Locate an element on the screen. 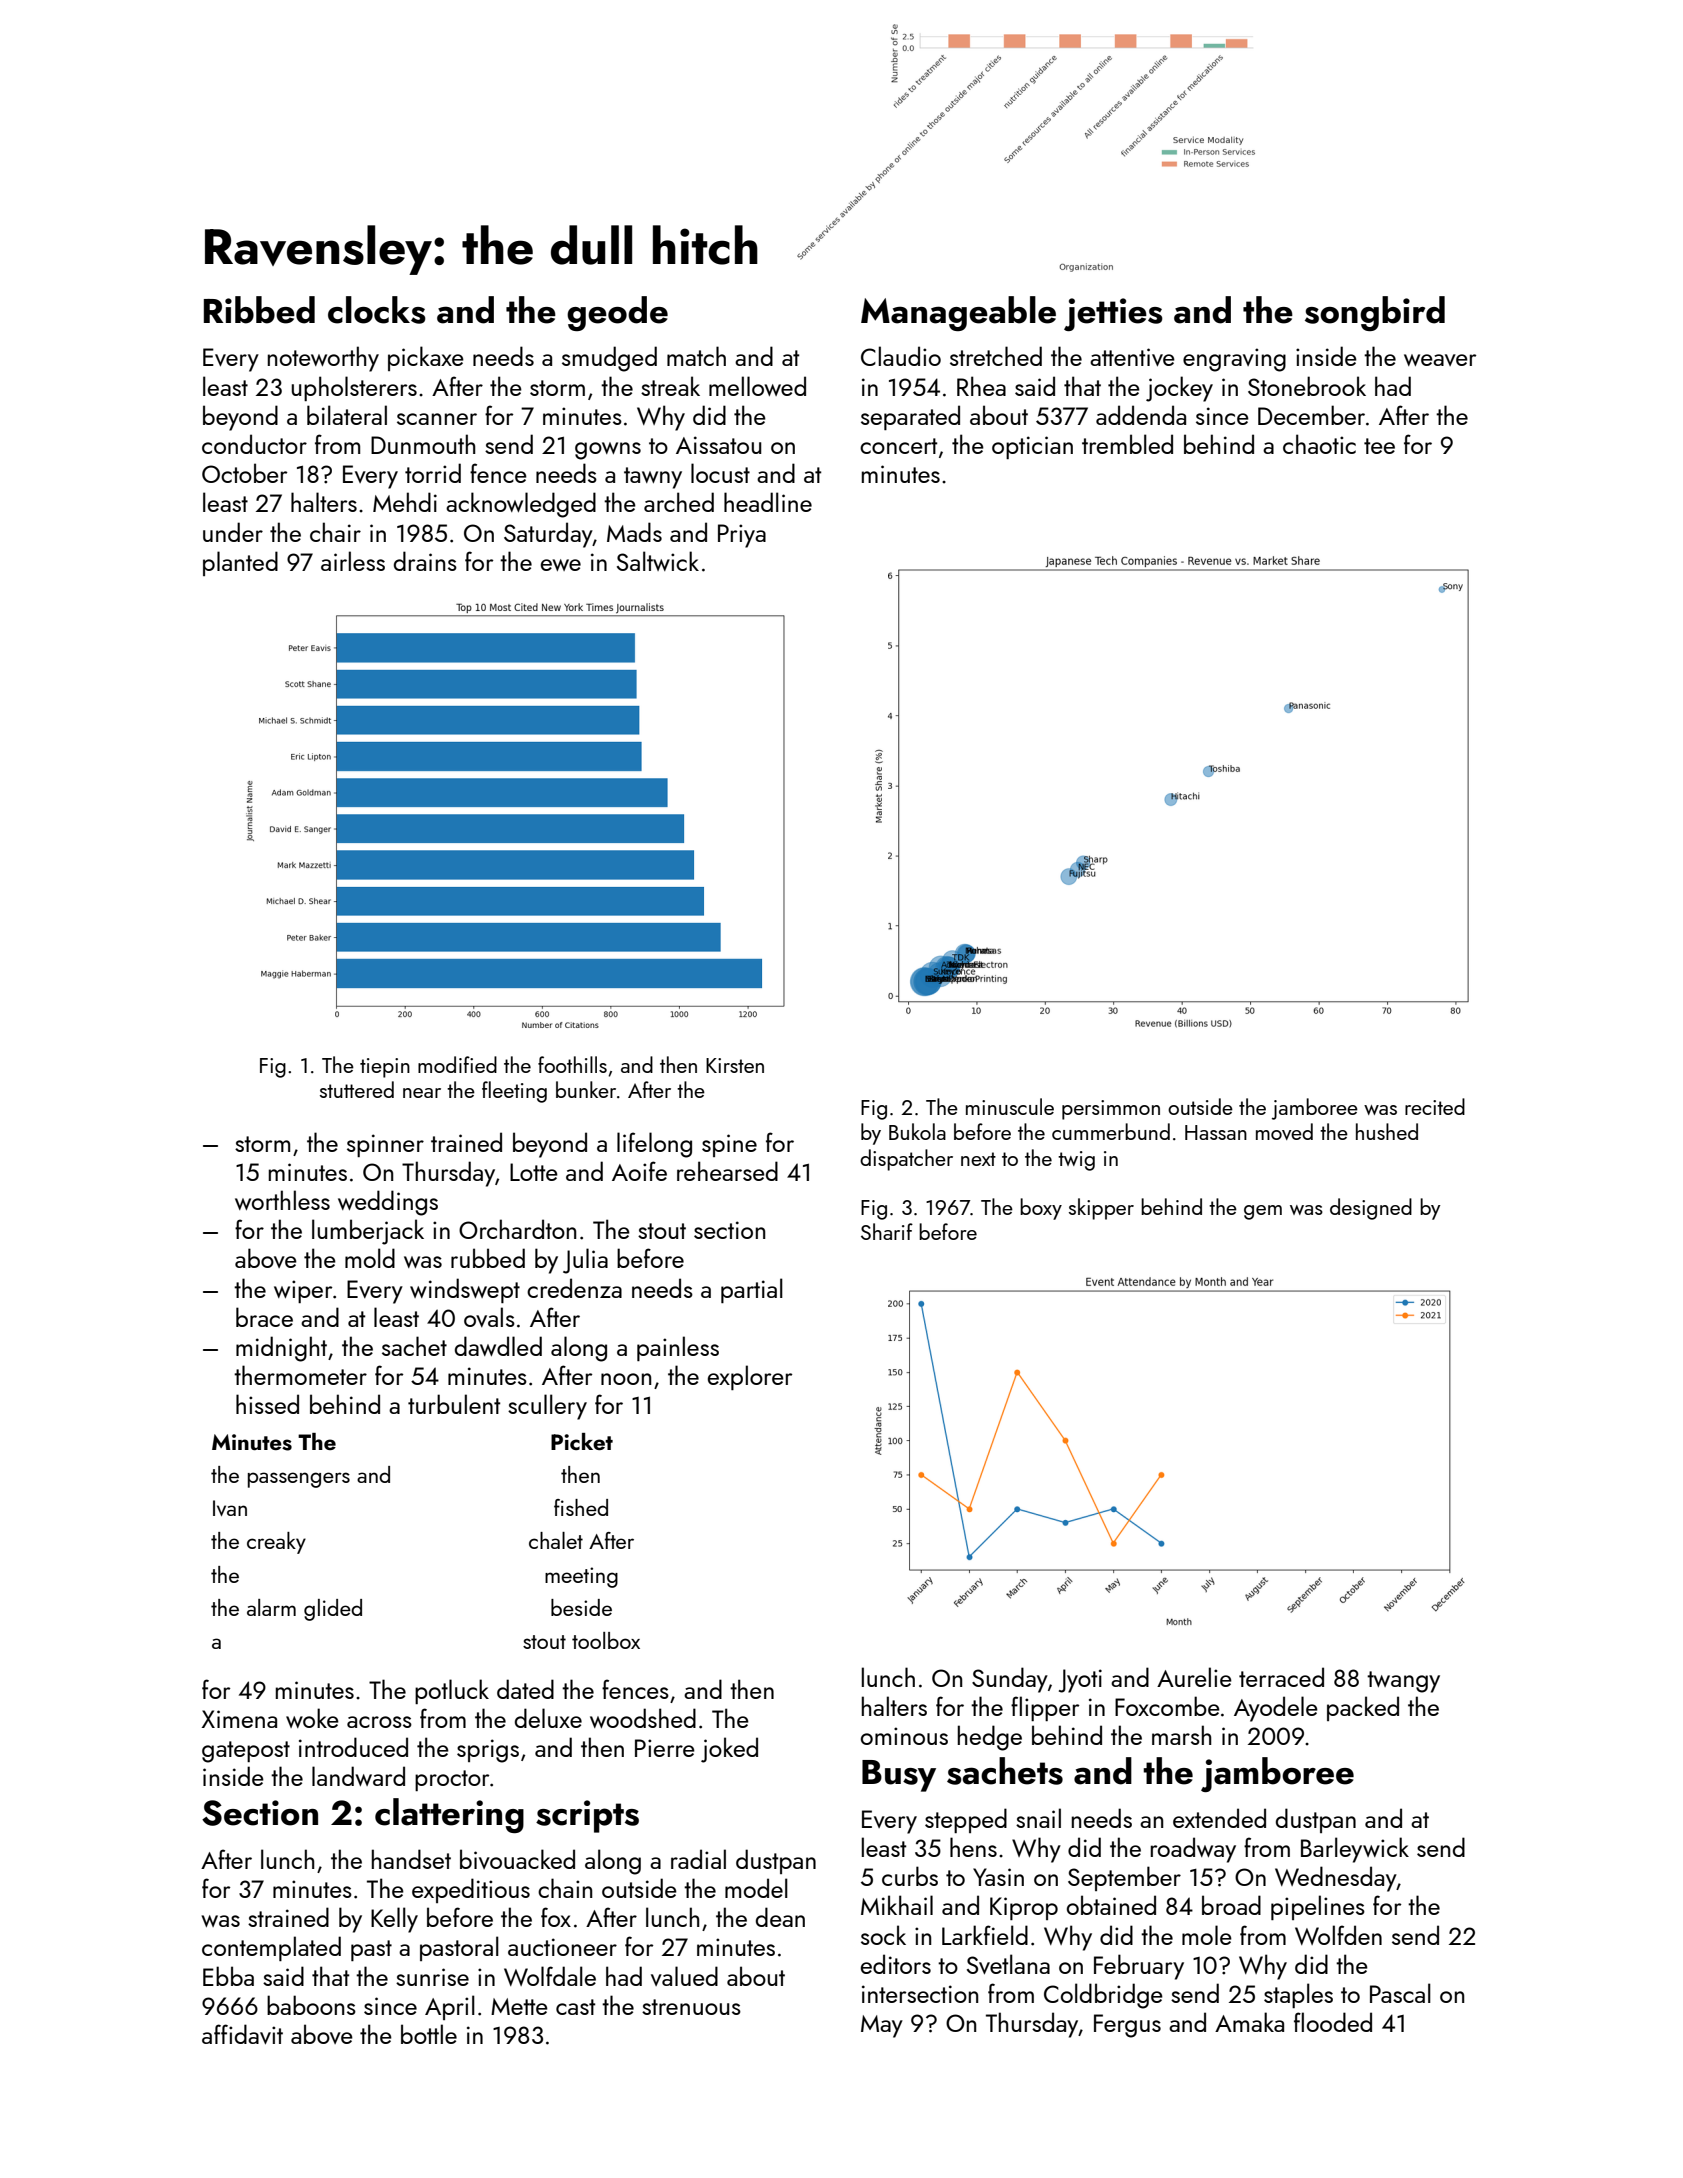 This screenshot has height=2178, width=1683. Kirsten is located at coordinates (735, 1065).
